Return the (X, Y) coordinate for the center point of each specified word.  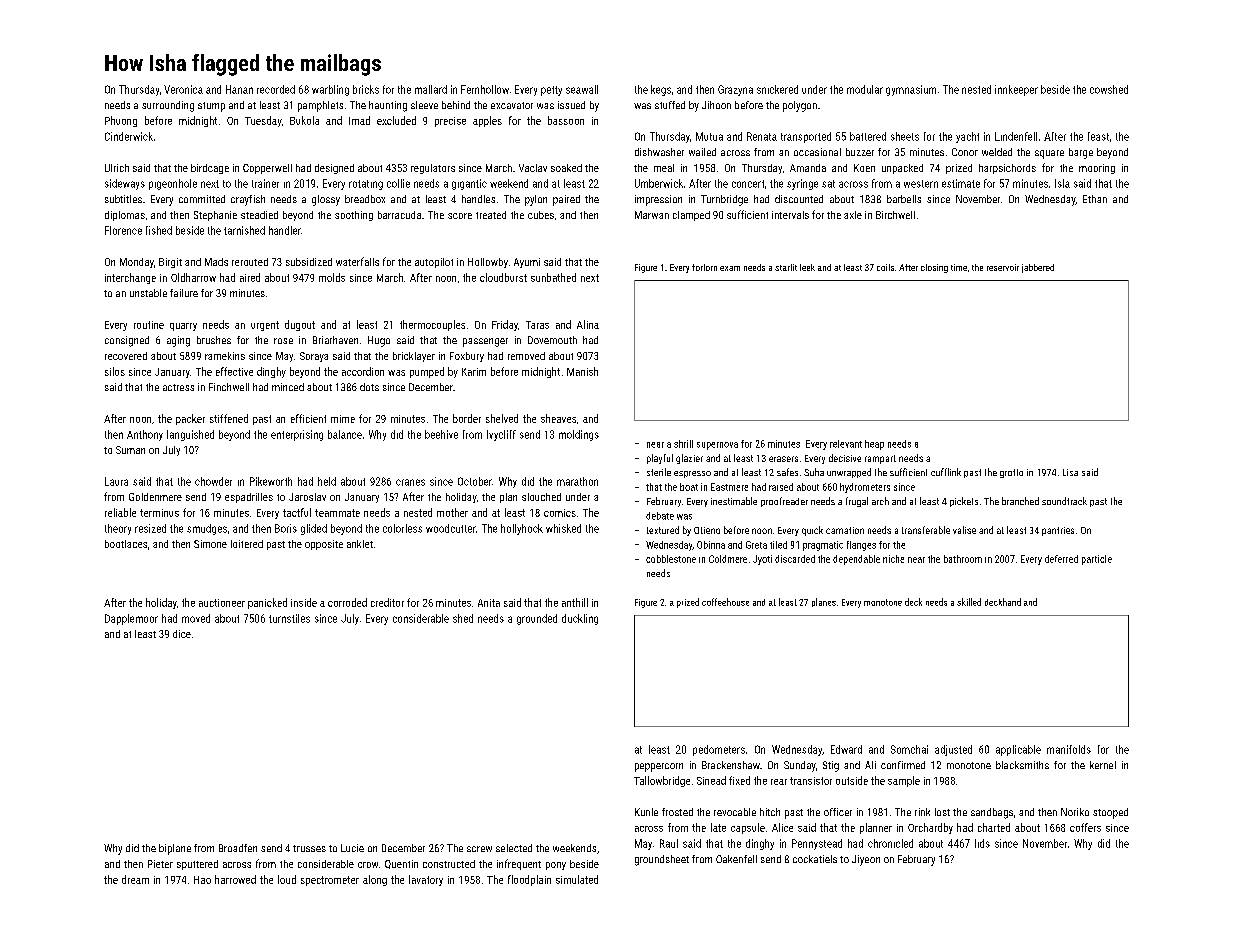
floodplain (529, 880)
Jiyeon (866, 860)
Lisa (1070, 472)
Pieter (160, 864)
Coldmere (728, 559)
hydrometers (865, 488)
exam (730, 268)
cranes (410, 482)
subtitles (123, 199)
